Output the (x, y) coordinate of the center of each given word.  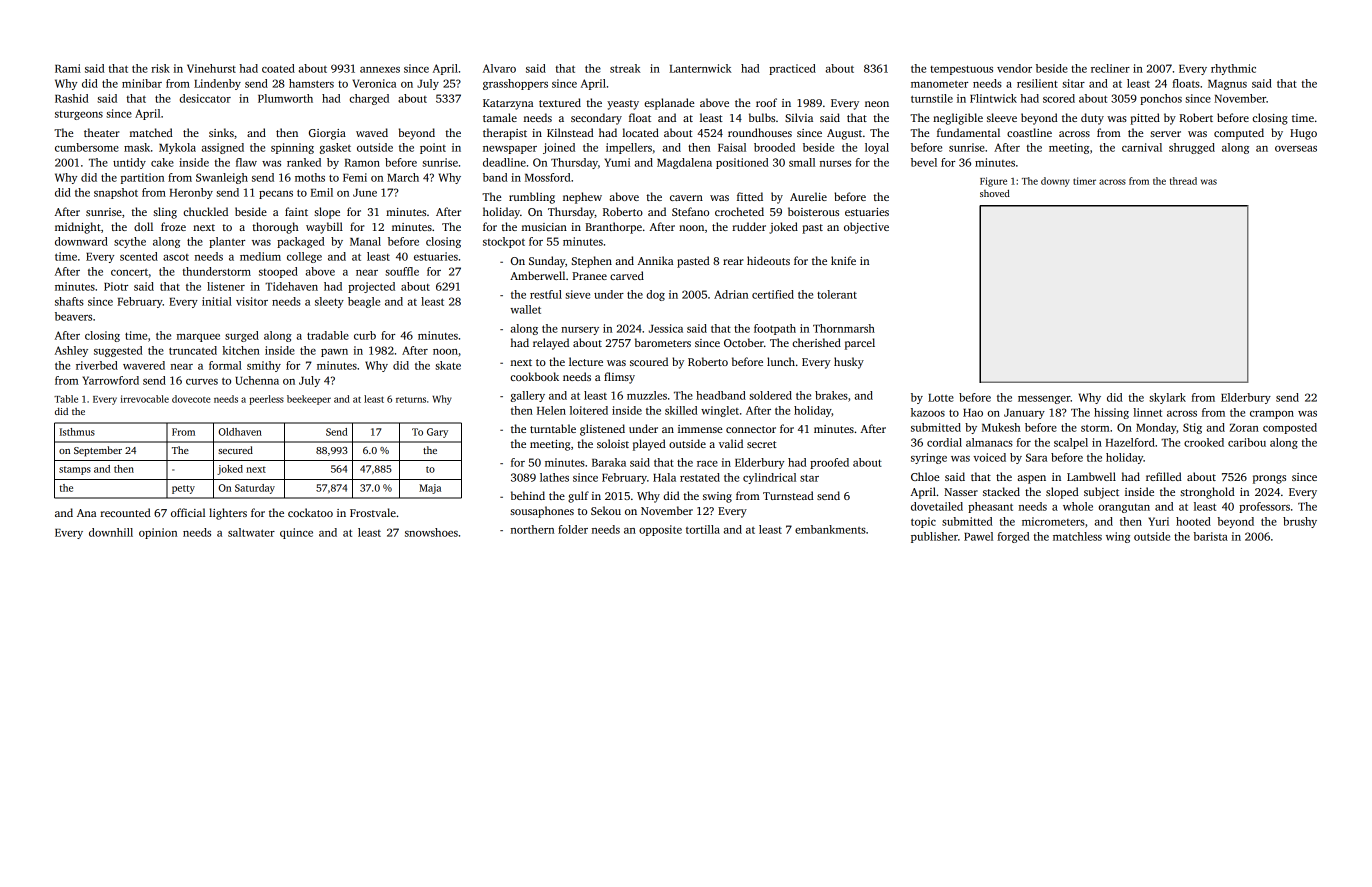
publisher (934, 537)
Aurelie (808, 196)
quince (296, 533)
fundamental (968, 132)
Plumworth (285, 98)
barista (1211, 536)
